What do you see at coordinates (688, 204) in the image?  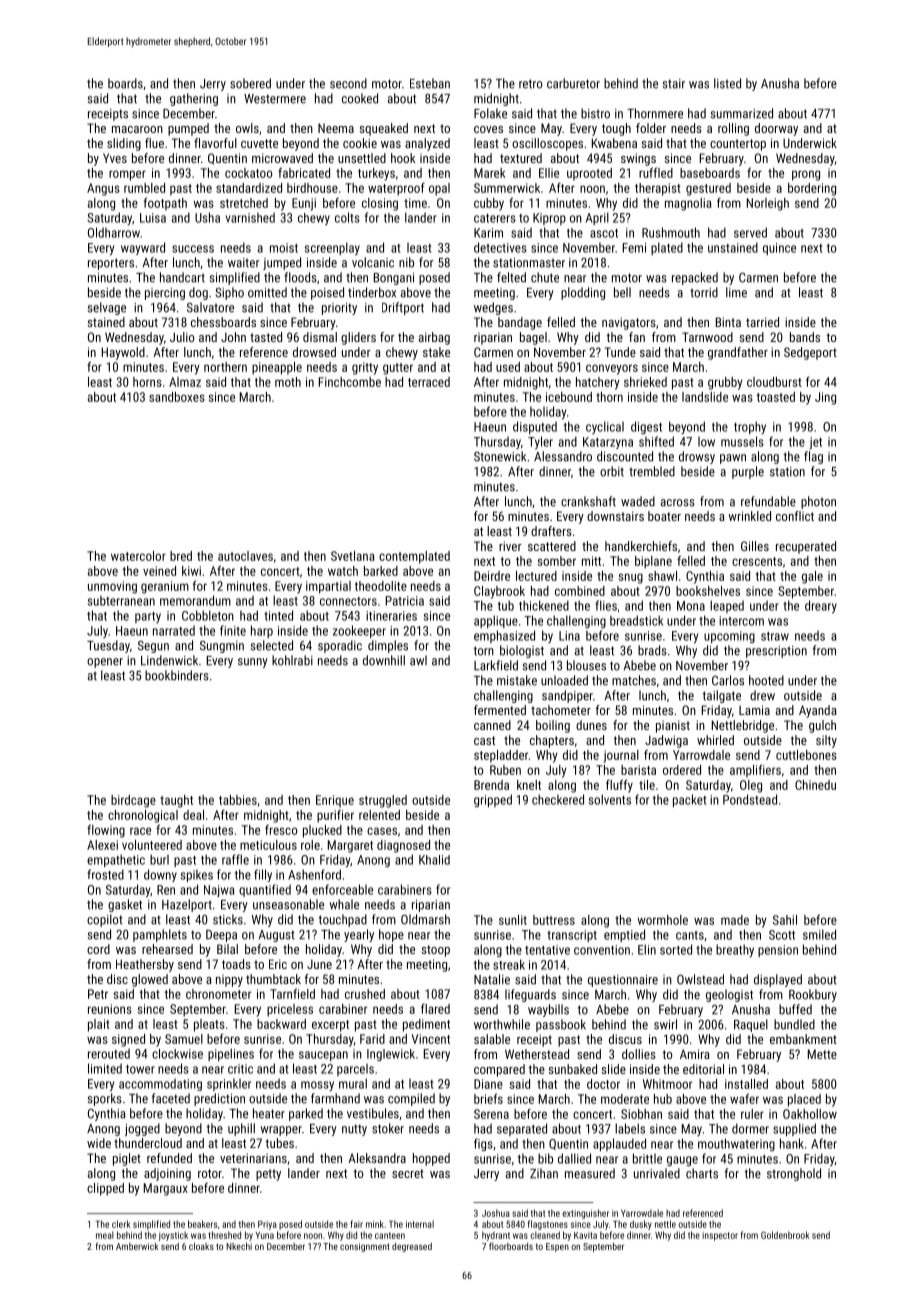 I see `magnolia` at bounding box center [688, 204].
